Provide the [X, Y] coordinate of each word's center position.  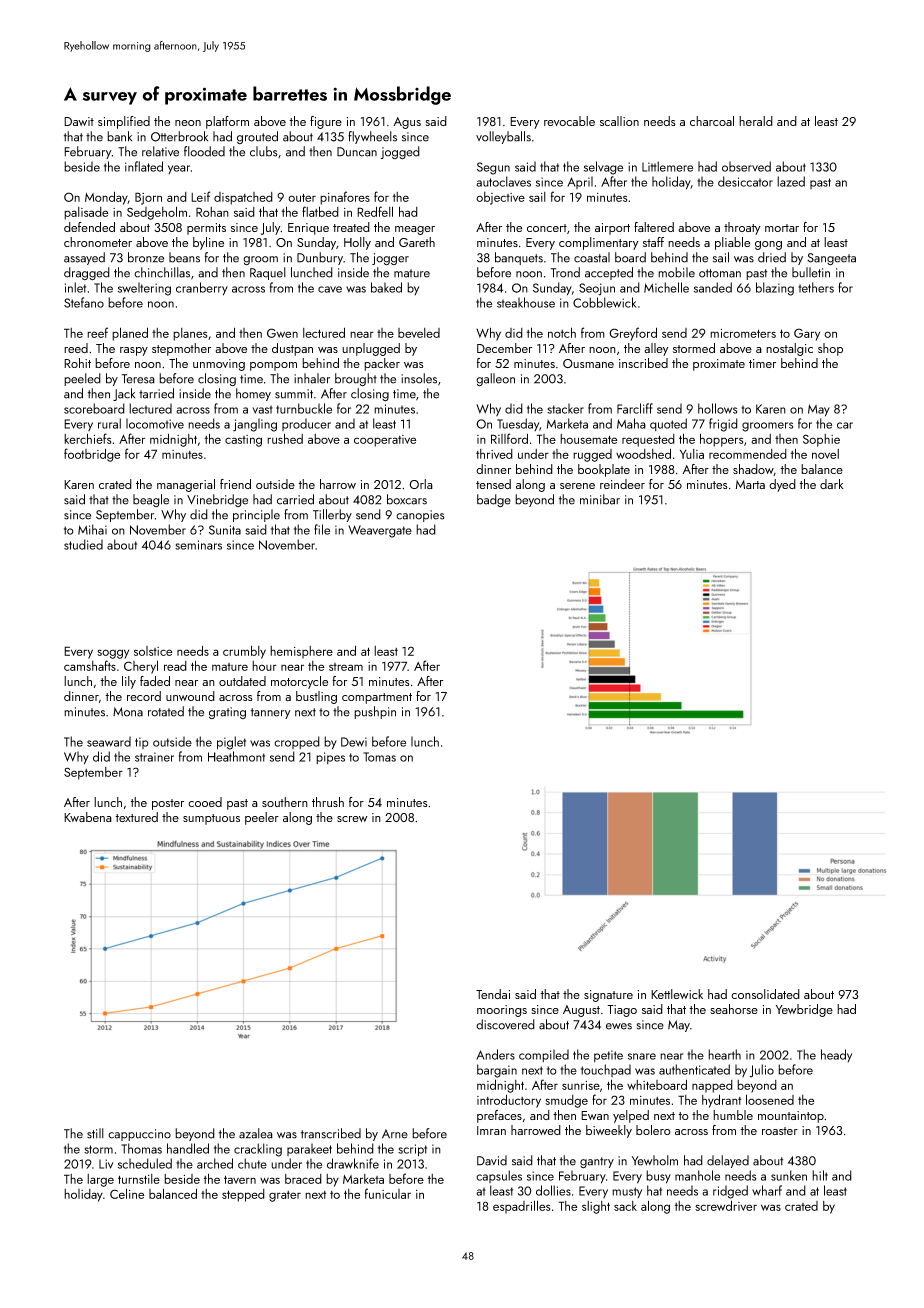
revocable [569, 121]
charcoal [712, 121]
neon [188, 123]
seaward [109, 741]
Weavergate [380, 531]
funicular [388, 1193]
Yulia [692, 454]
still [95, 1133]
